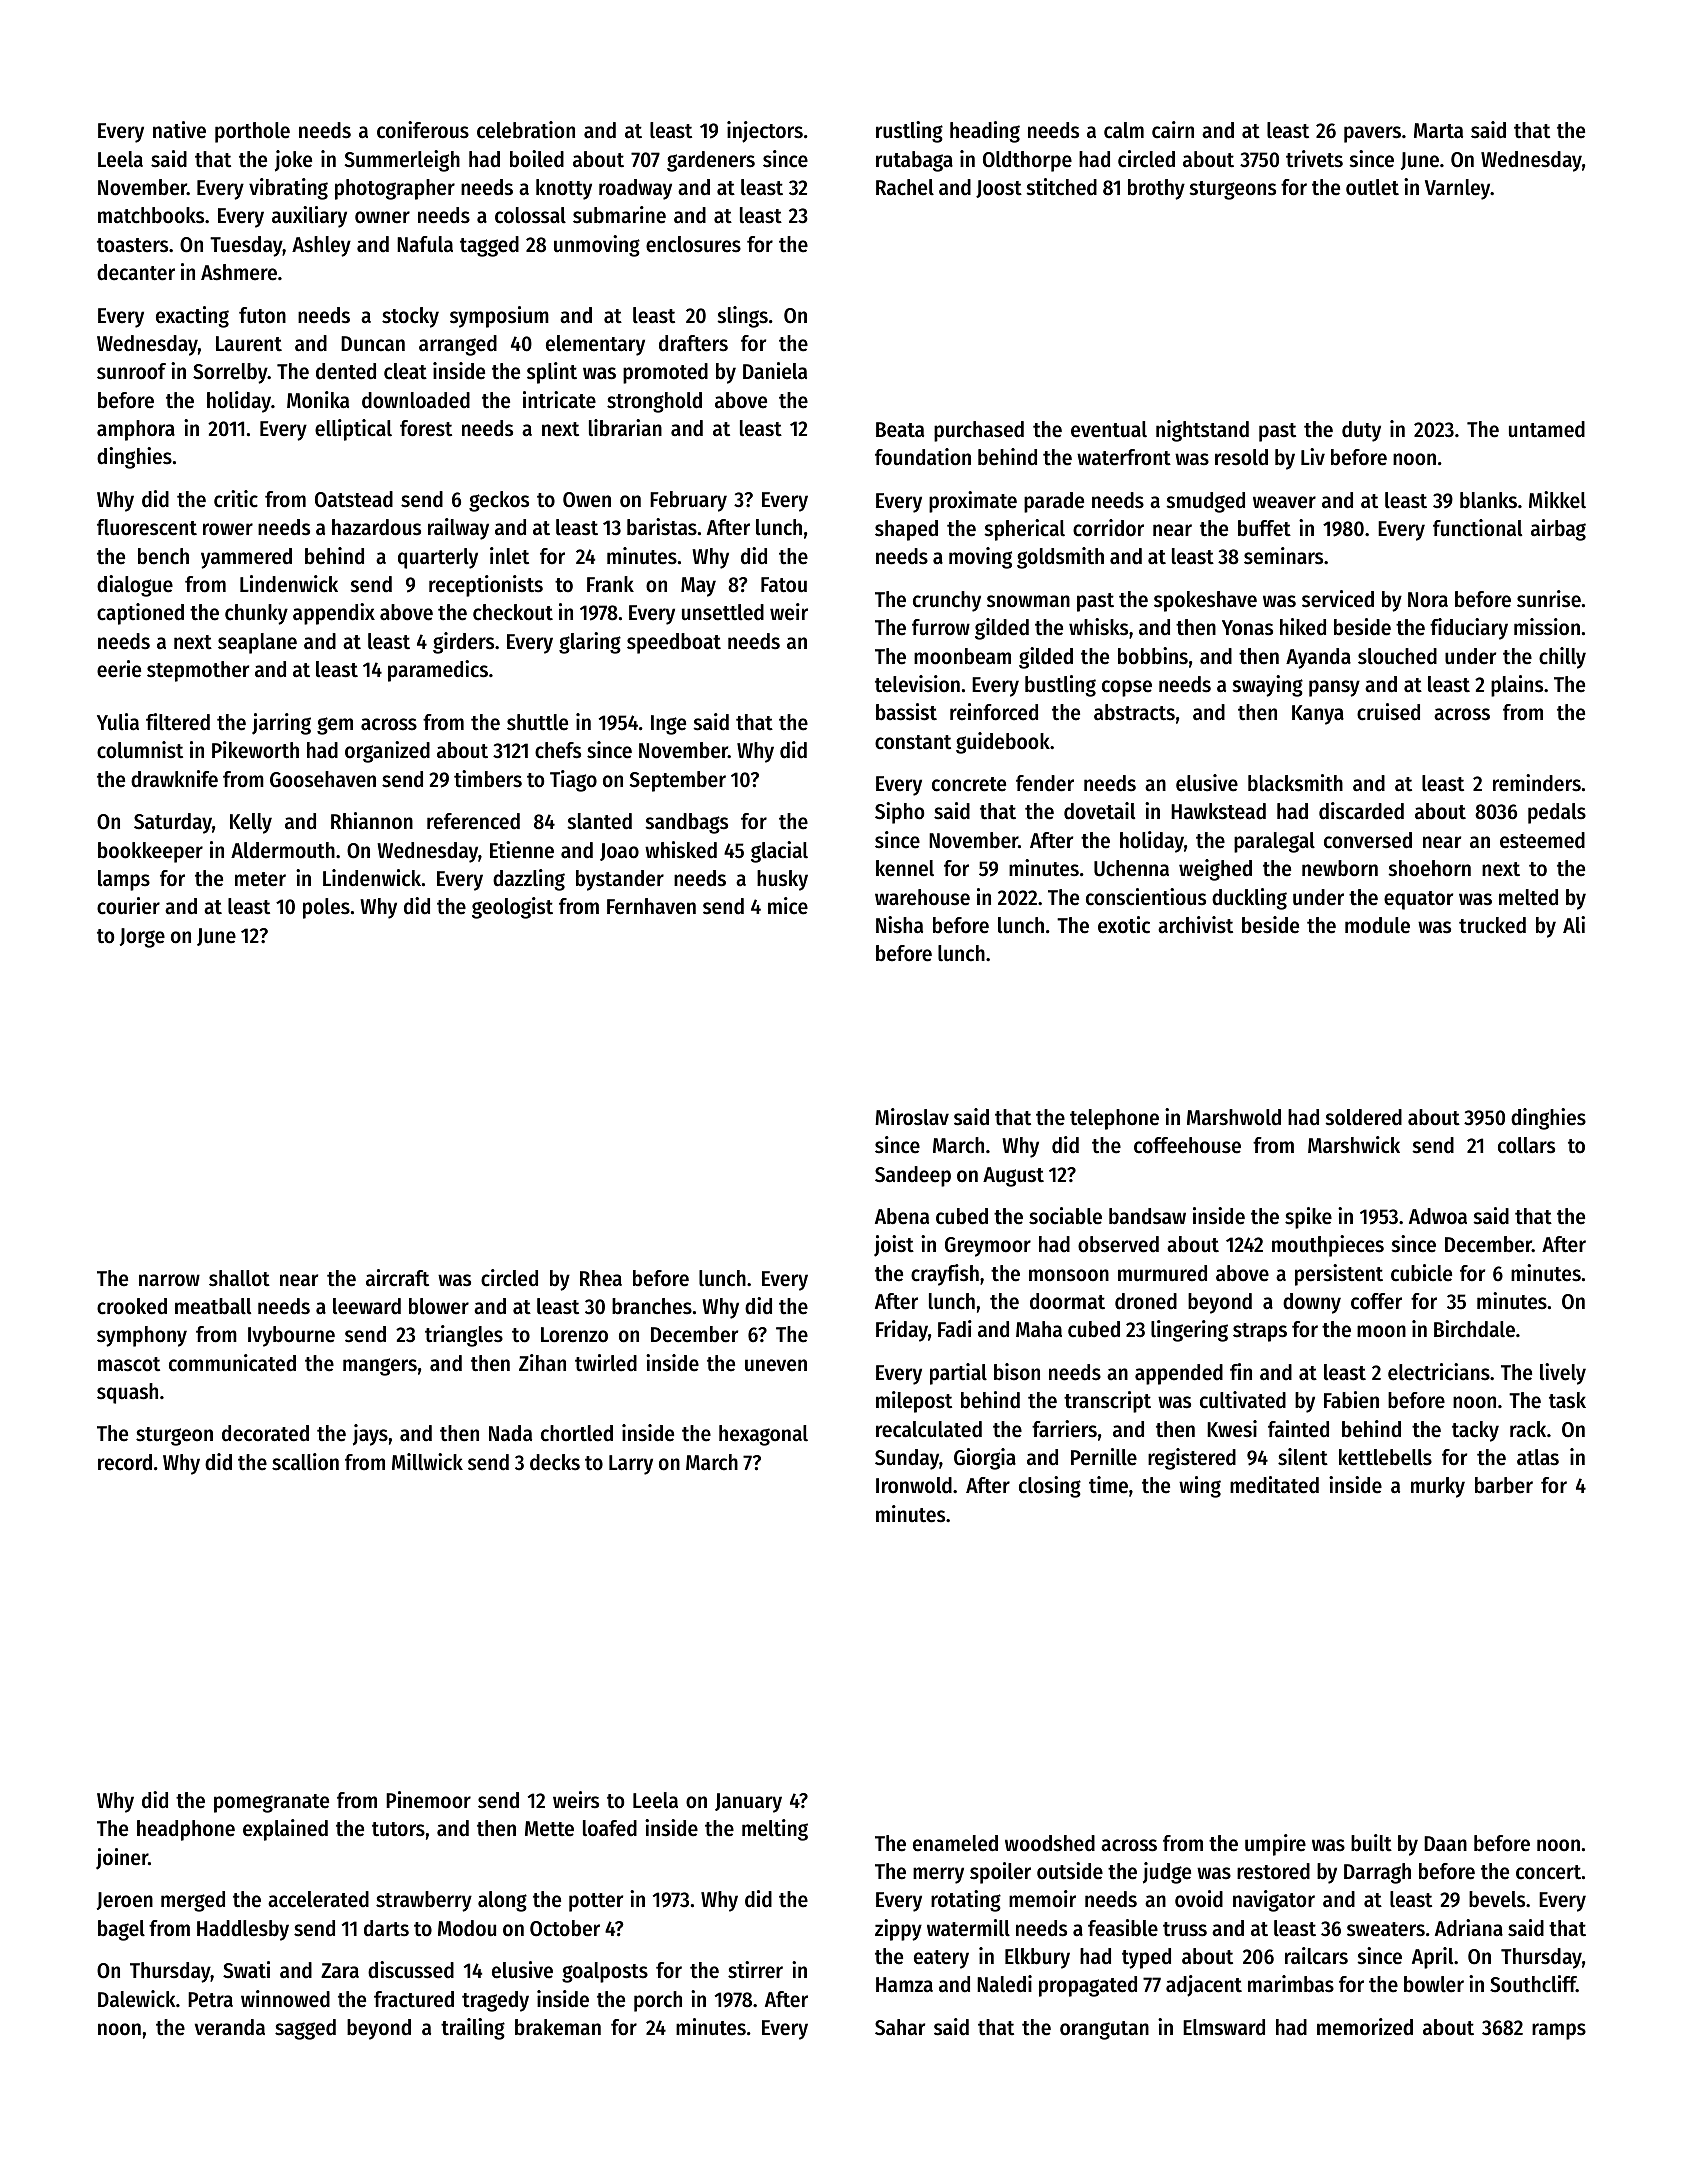  I want to click on Marta, so click(1438, 131).
